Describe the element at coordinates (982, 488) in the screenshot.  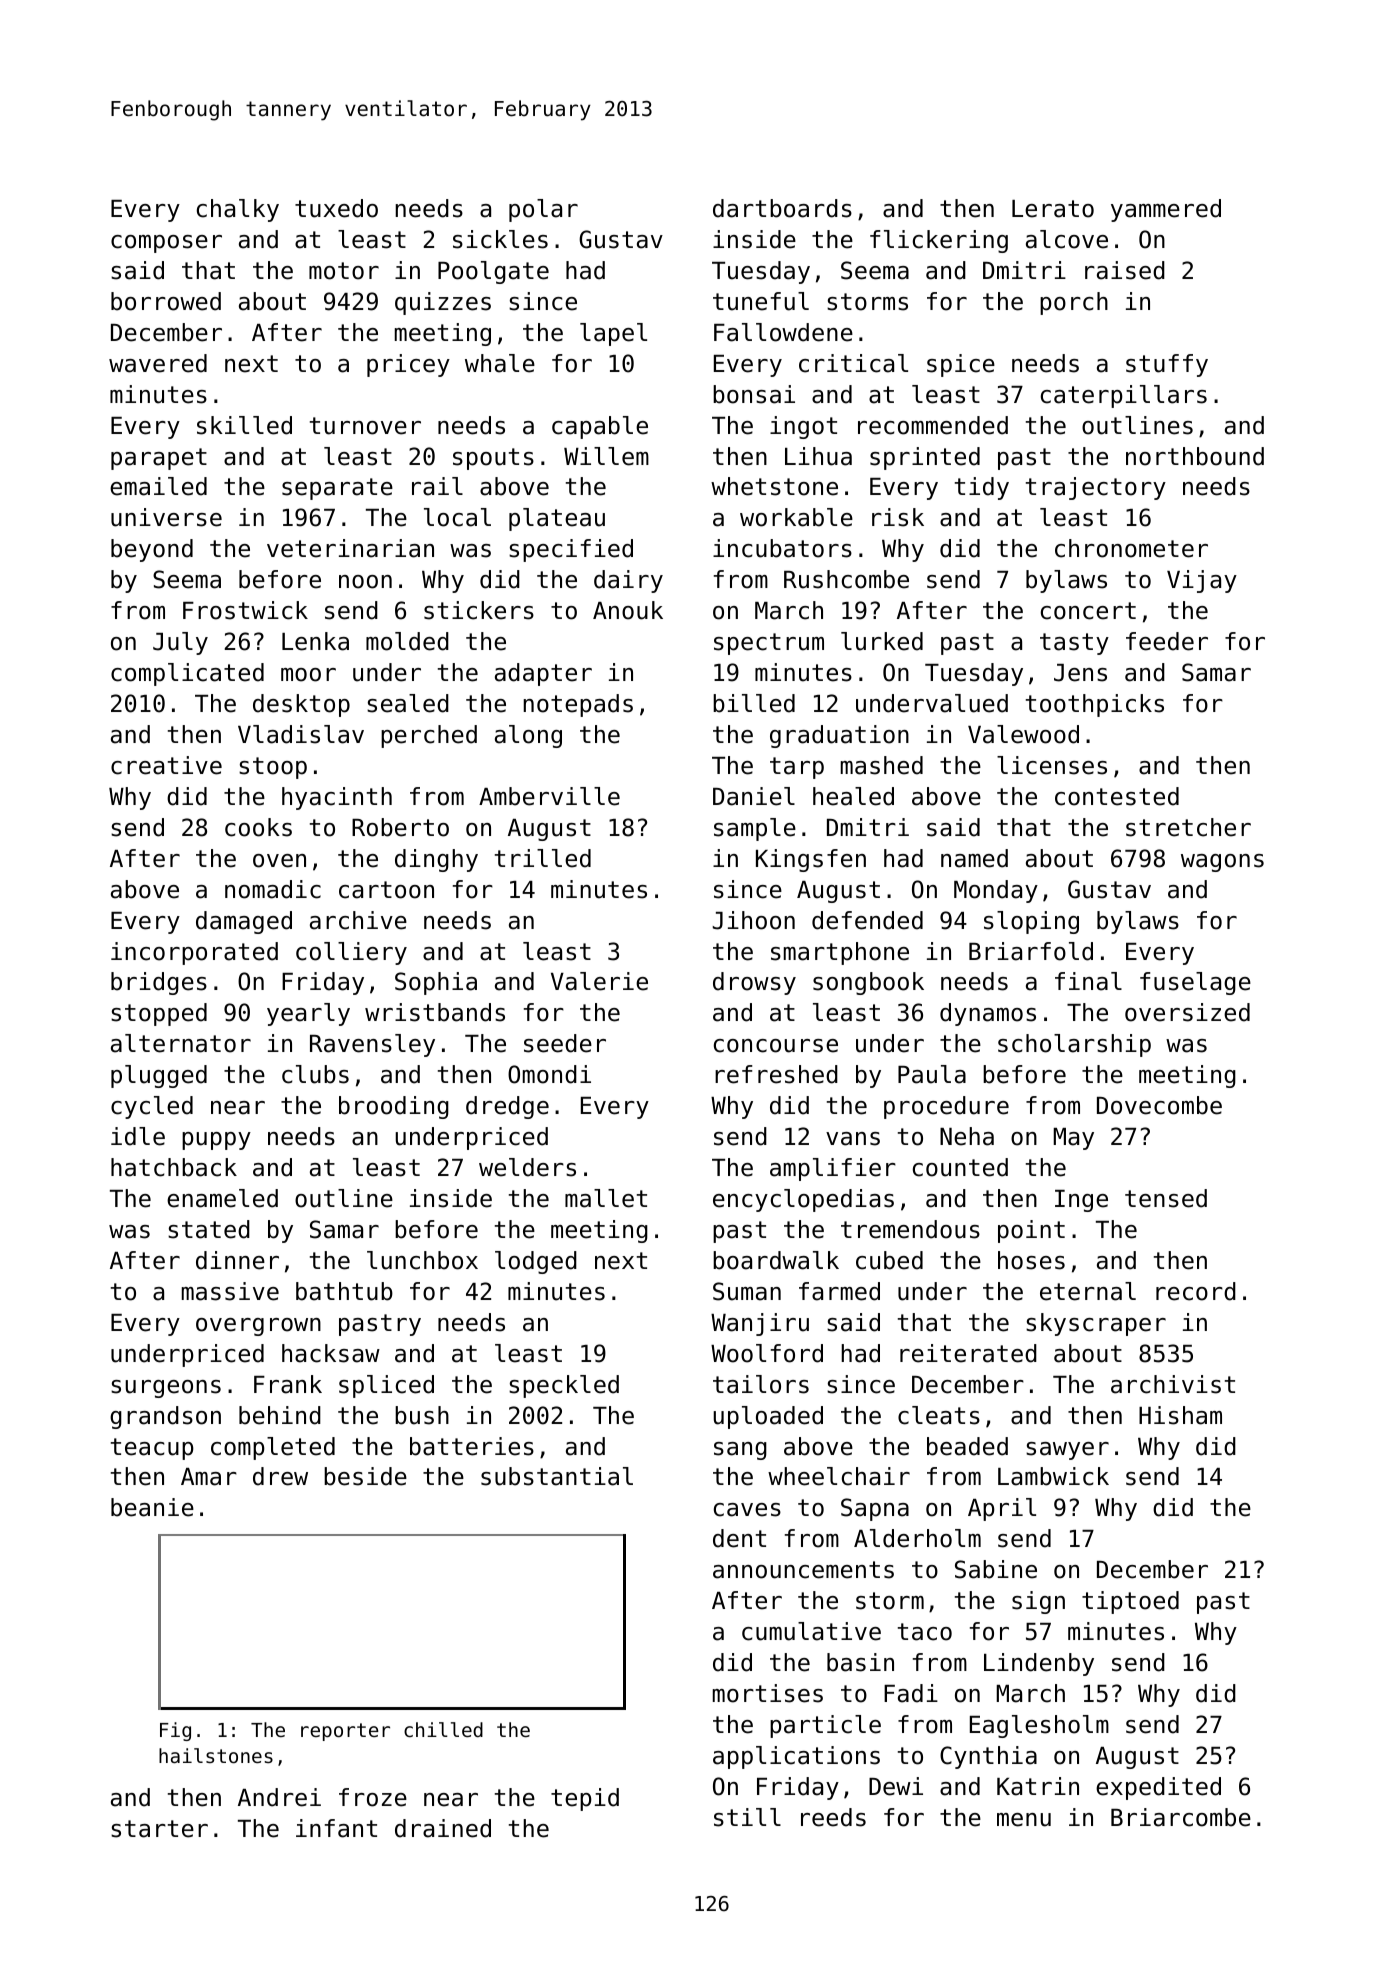
I see `tidy` at that location.
